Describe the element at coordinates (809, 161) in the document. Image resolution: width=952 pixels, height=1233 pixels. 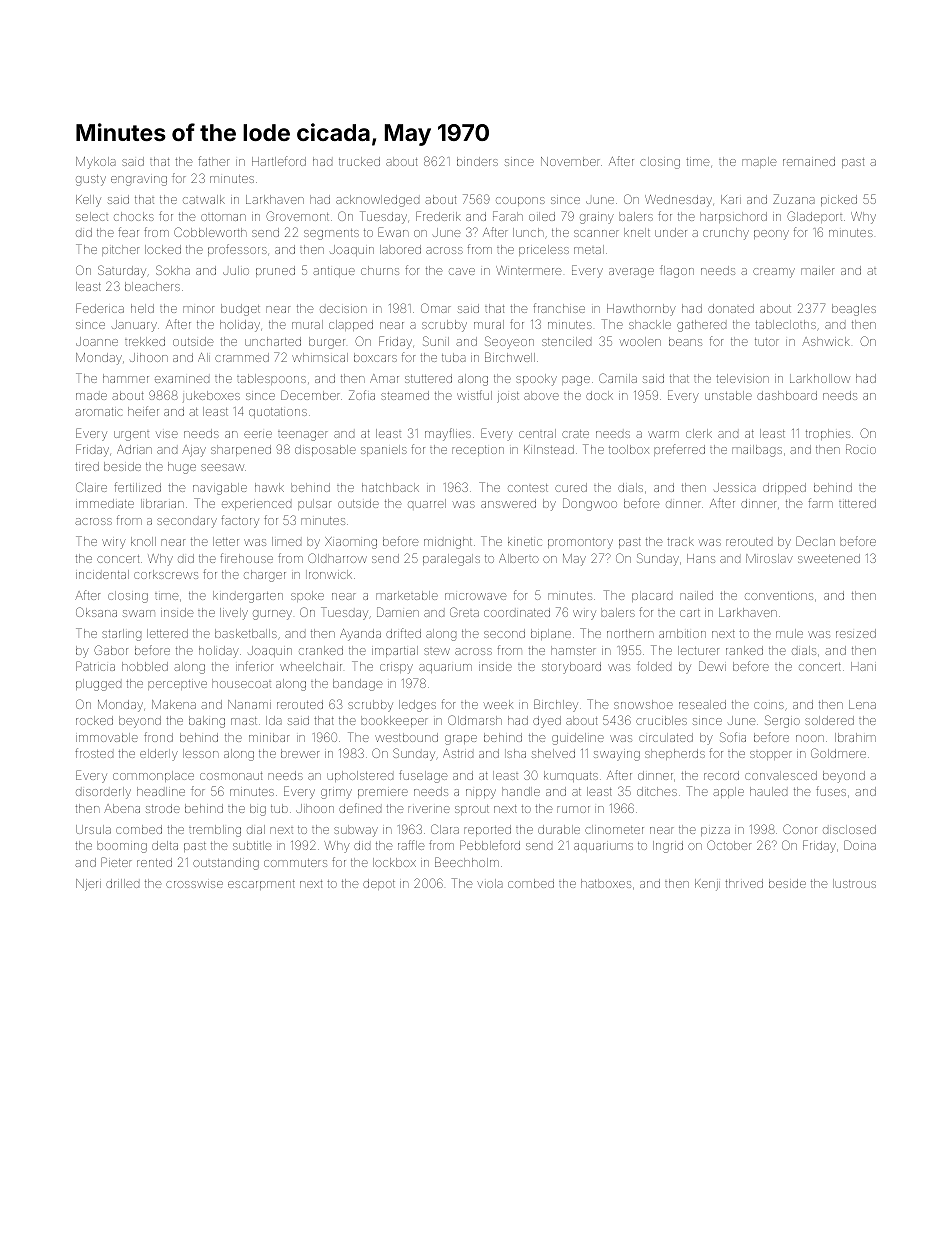
I see `remained` at that location.
